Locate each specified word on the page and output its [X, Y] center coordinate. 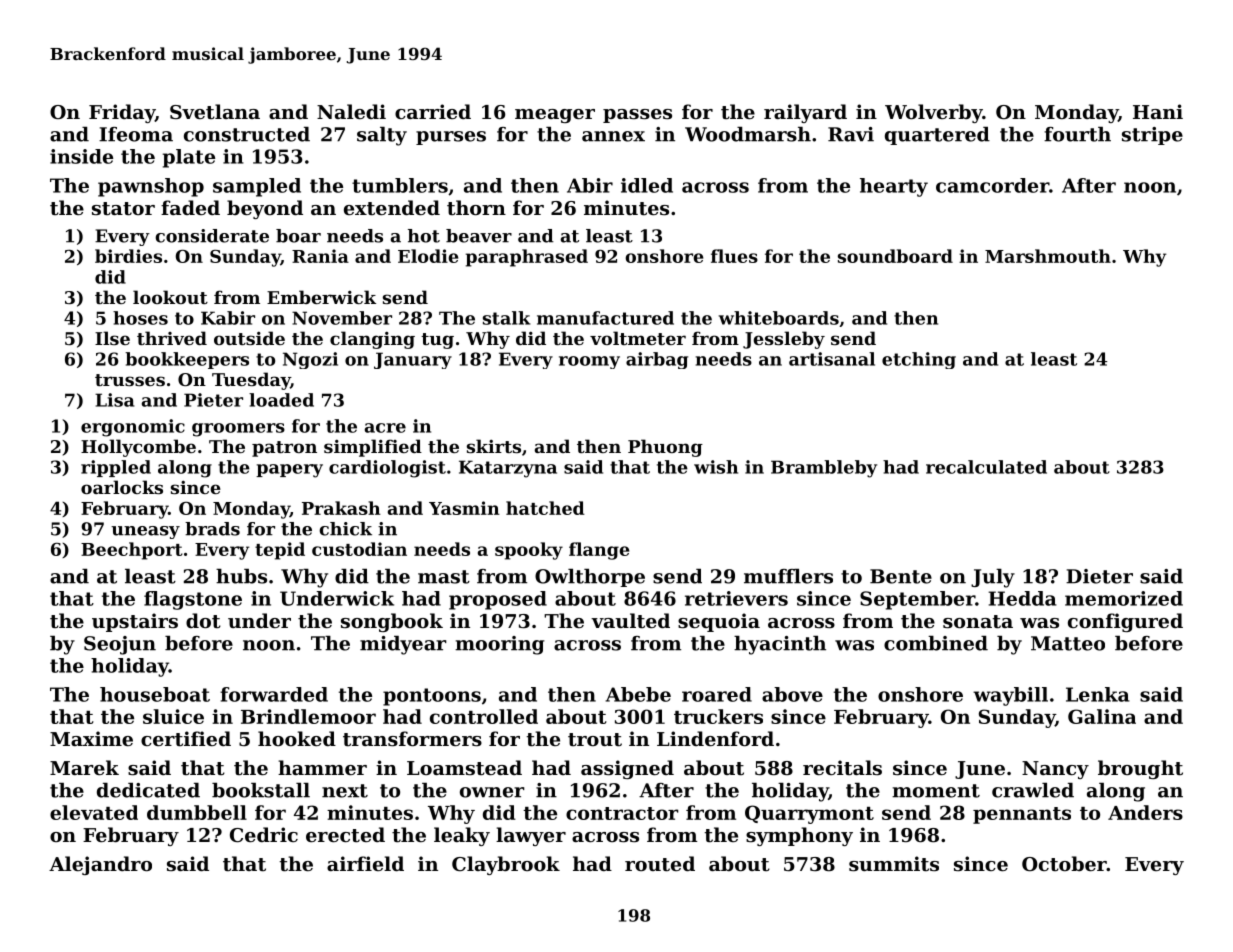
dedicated [148, 790]
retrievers [736, 598]
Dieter [1099, 576]
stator [123, 209]
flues [734, 256]
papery [289, 471]
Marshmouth [1048, 256]
